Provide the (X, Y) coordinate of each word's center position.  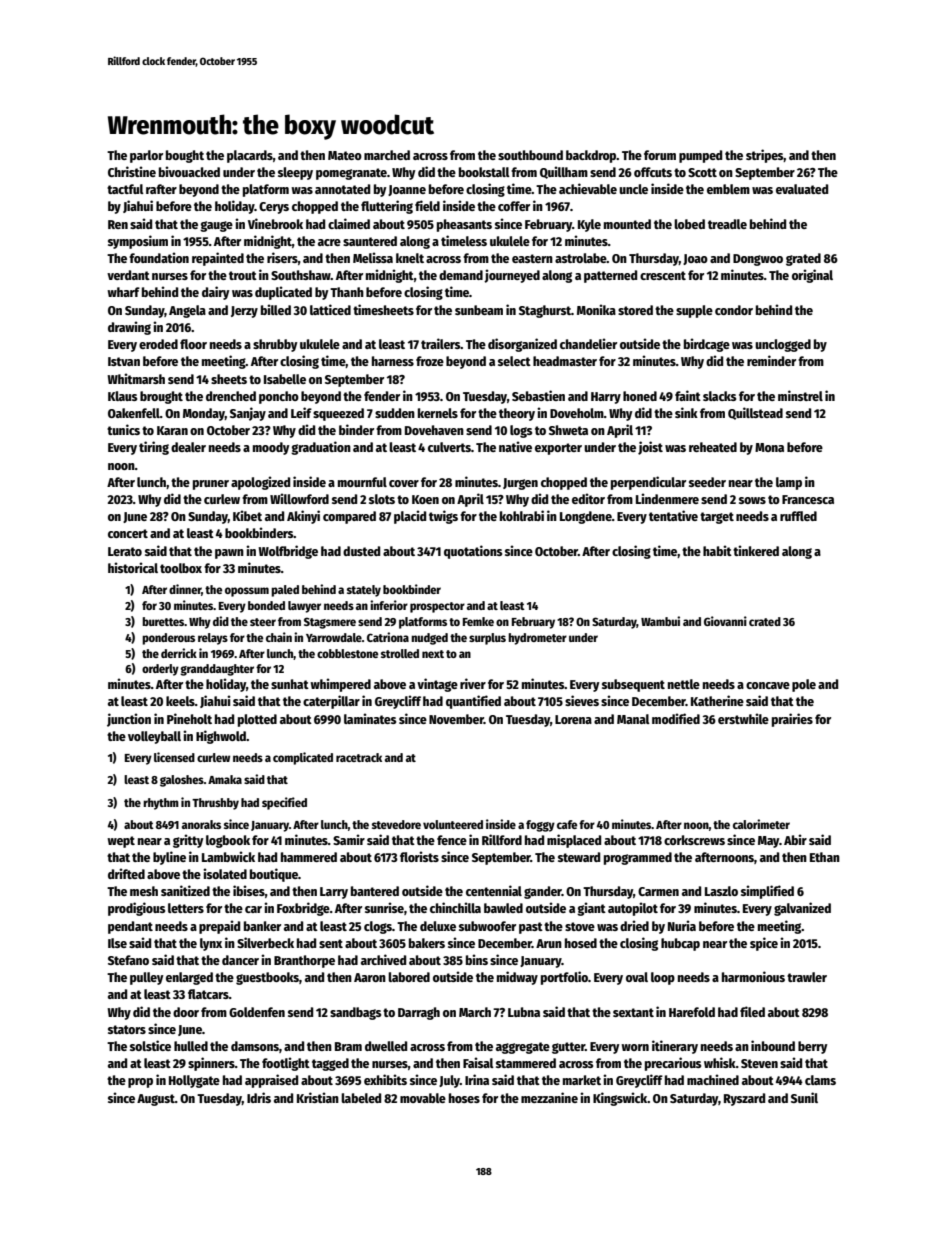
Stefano (128, 960)
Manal (633, 719)
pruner (211, 485)
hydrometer (537, 639)
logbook (228, 841)
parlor (146, 156)
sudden (395, 413)
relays (213, 639)
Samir (349, 839)
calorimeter (761, 824)
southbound (530, 155)
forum (660, 155)
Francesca (808, 499)
